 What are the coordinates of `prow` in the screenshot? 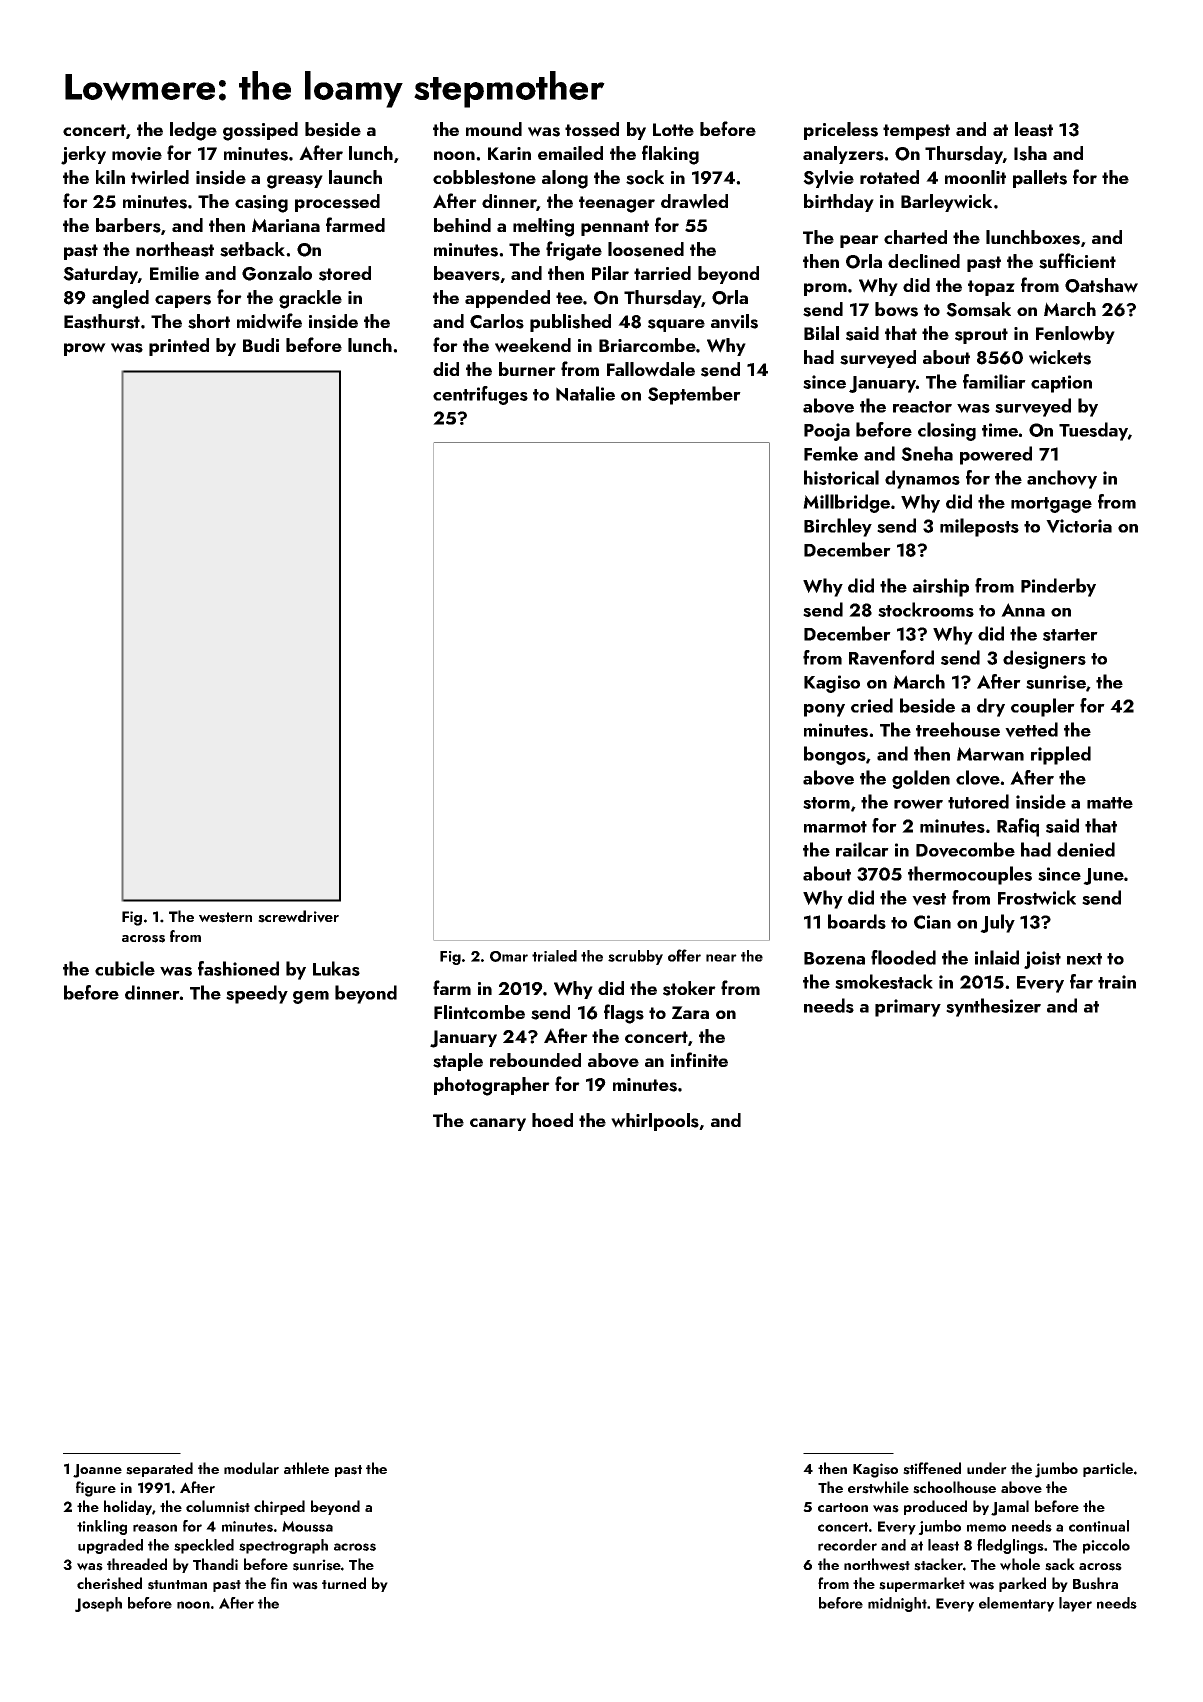 It's located at (85, 349).
